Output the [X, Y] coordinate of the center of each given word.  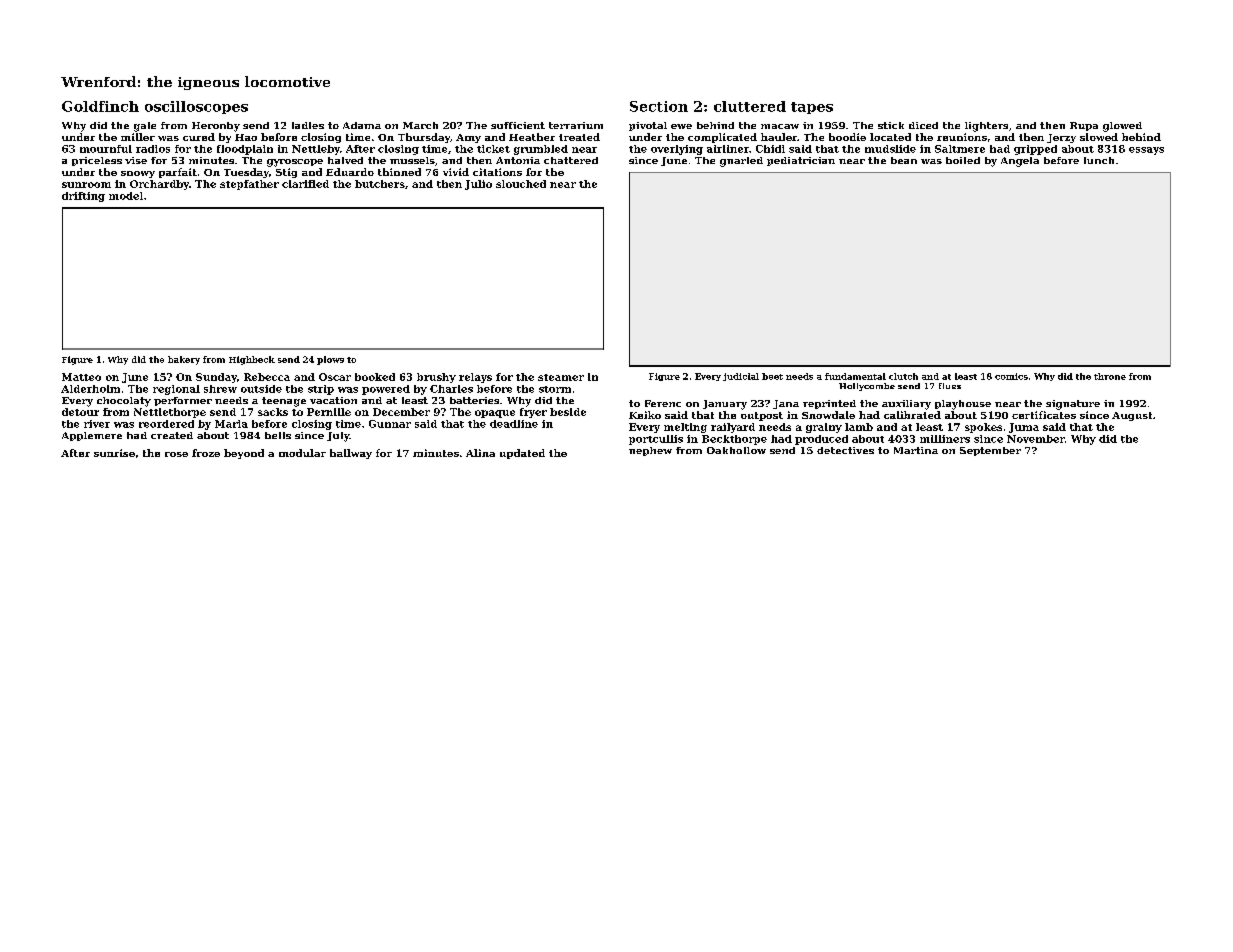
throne [1110, 376]
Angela [1020, 162]
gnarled [741, 162]
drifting [83, 197]
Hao [246, 137]
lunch [1099, 160]
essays [1146, 151]
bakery [184, 360]
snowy [138, 174]
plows [330, 360]
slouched [521, 184]
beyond [244, 454]
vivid [456, 172]
